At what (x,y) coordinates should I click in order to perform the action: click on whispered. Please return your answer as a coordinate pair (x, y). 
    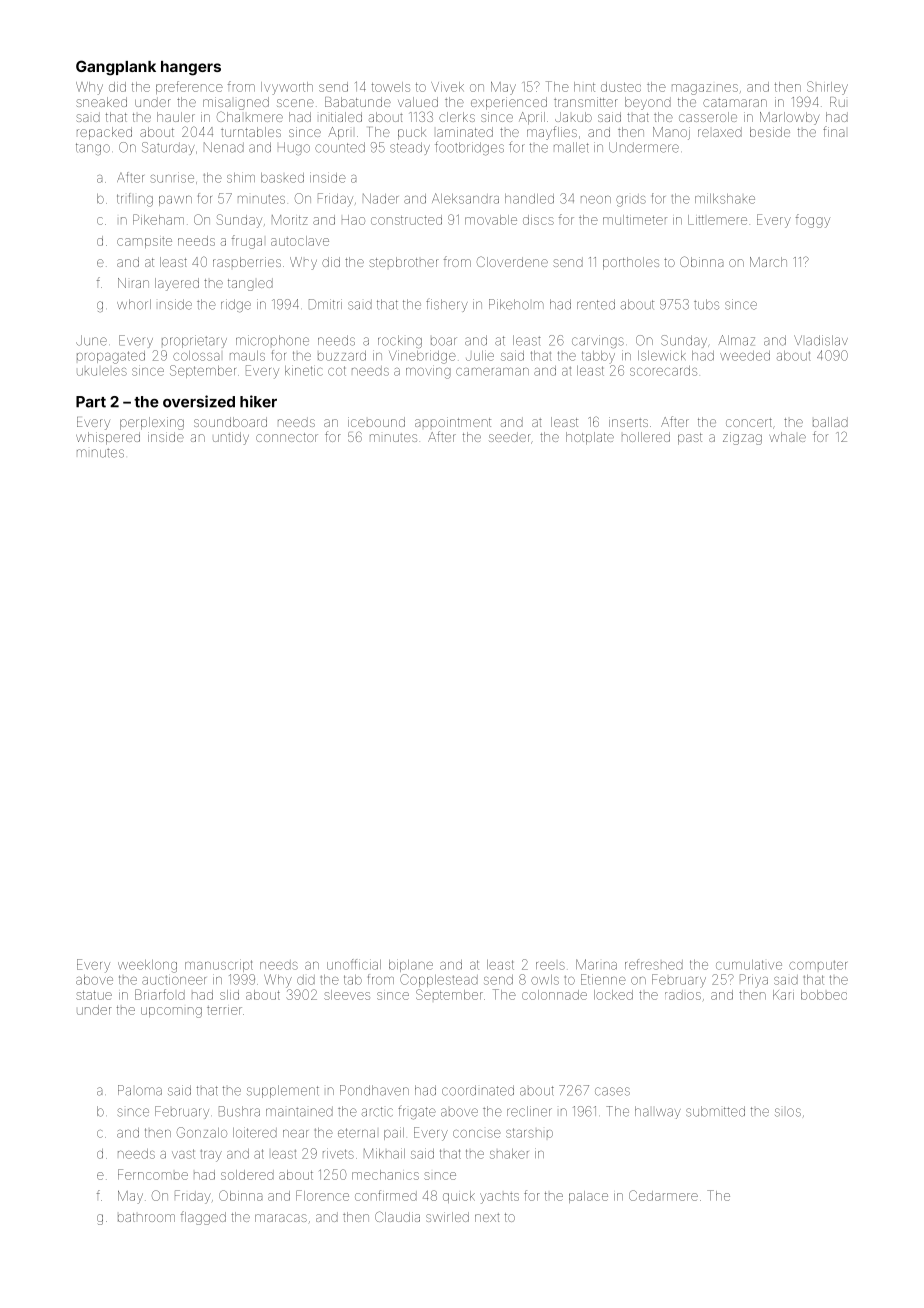
    Looking at the image, I should click on (108, 438).
